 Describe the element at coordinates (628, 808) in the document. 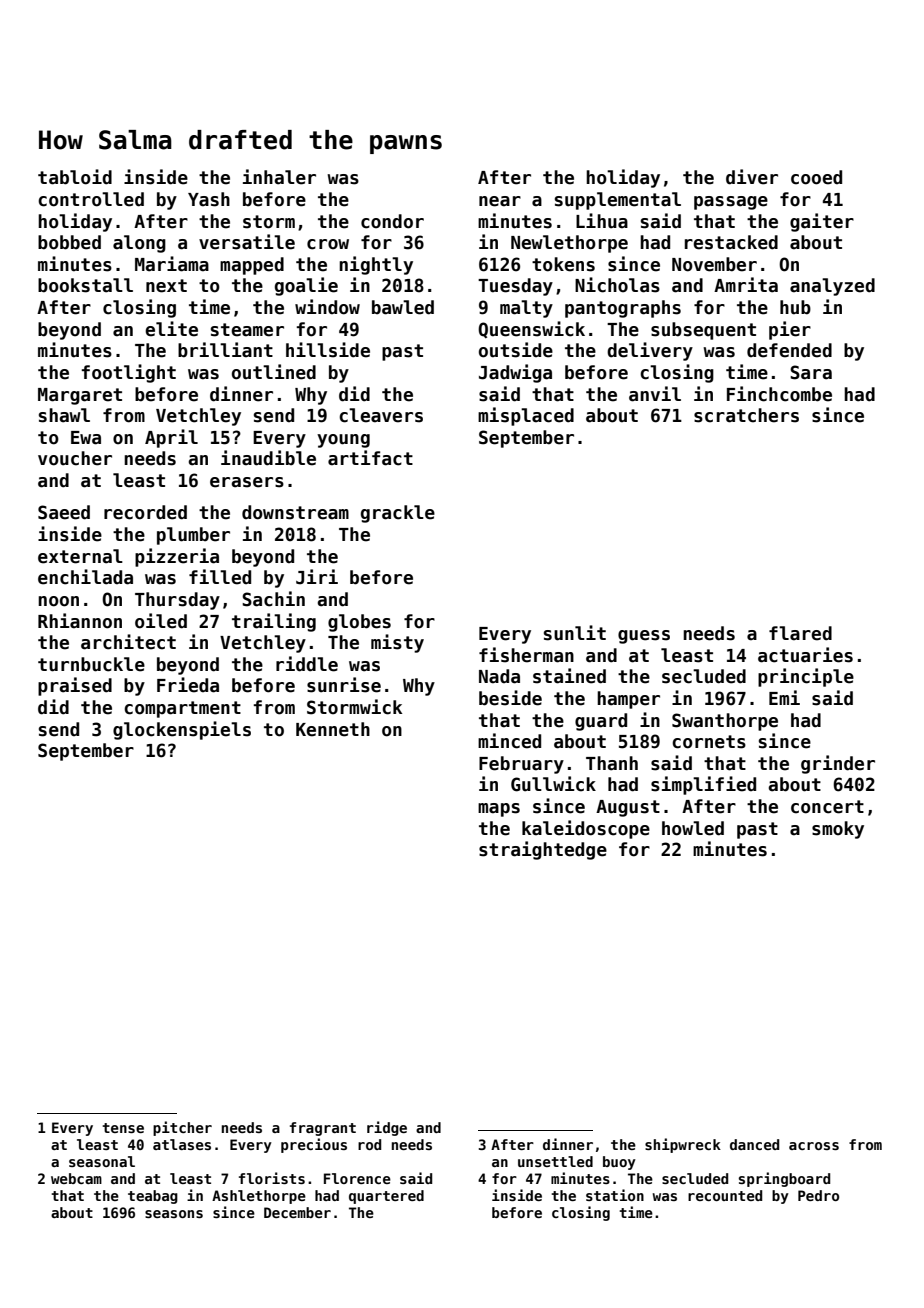

I see `August` at that location.
